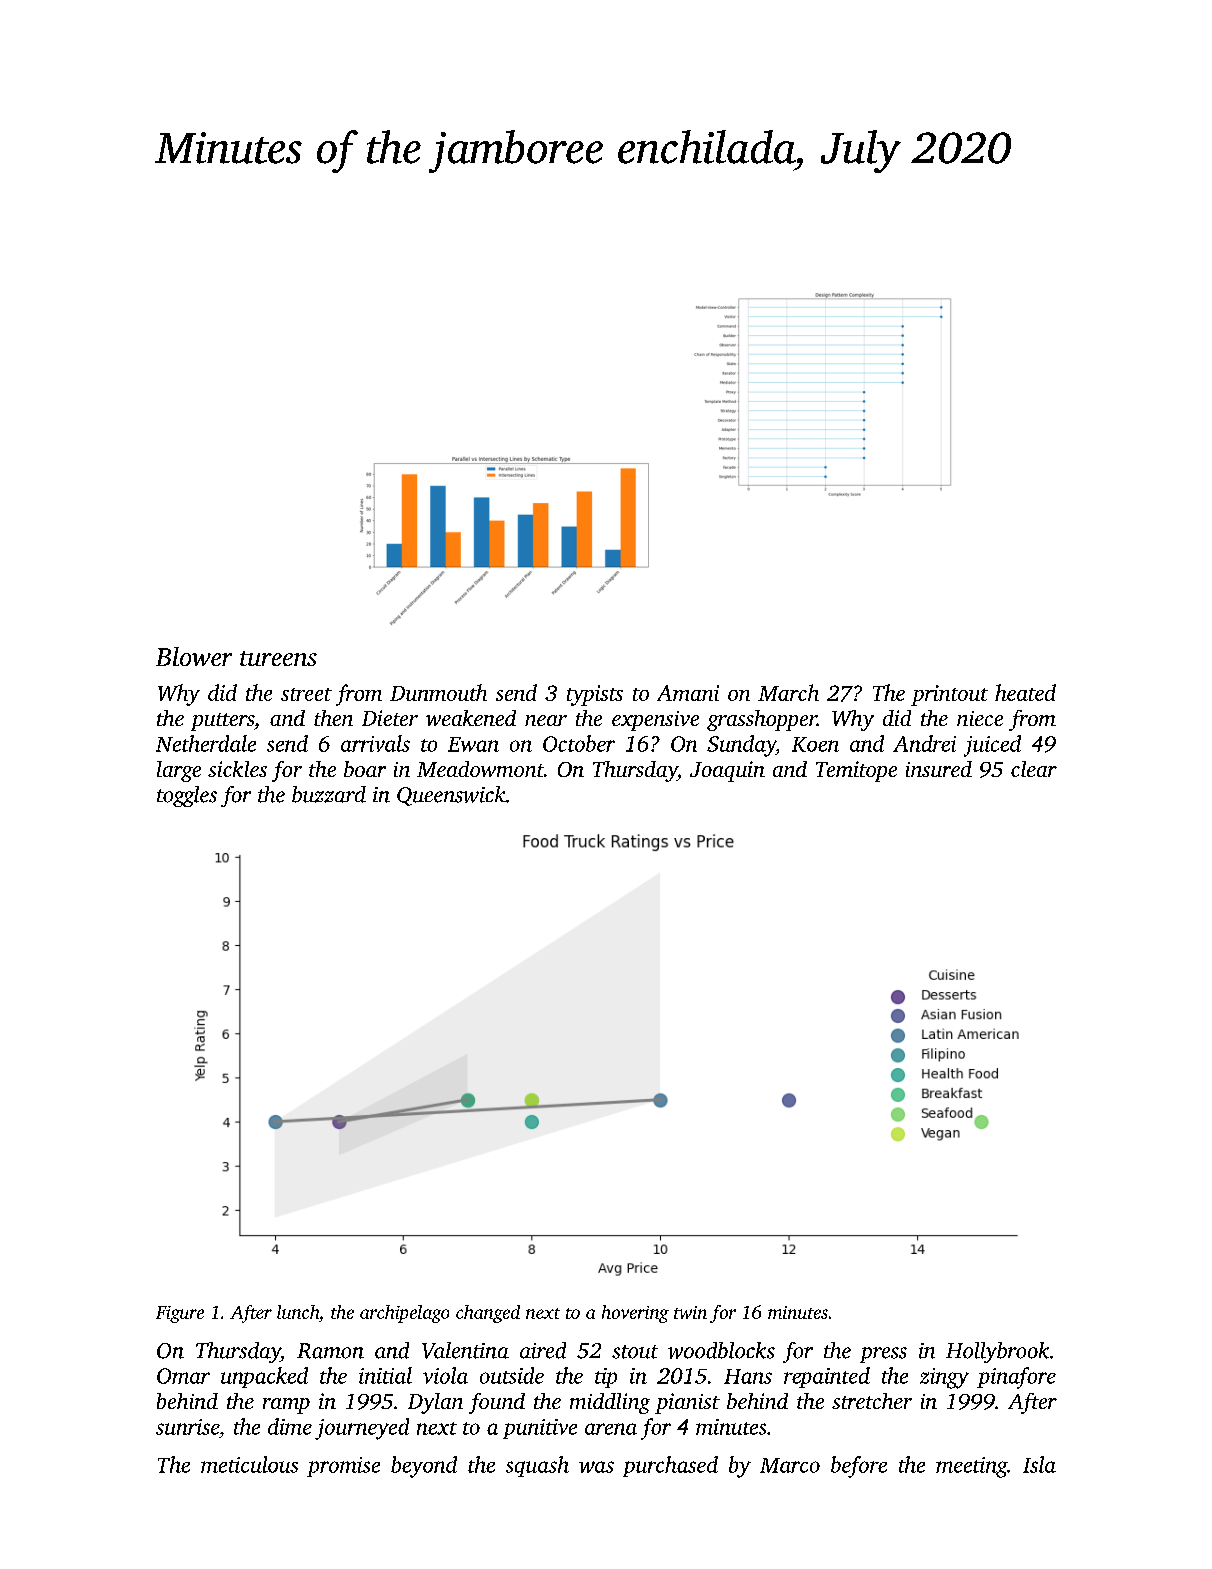 This image has width=1212, height=1569. What do you see at coordinates (595, 695) in the image?
I see `typists` at bounding box center [595, 695].
